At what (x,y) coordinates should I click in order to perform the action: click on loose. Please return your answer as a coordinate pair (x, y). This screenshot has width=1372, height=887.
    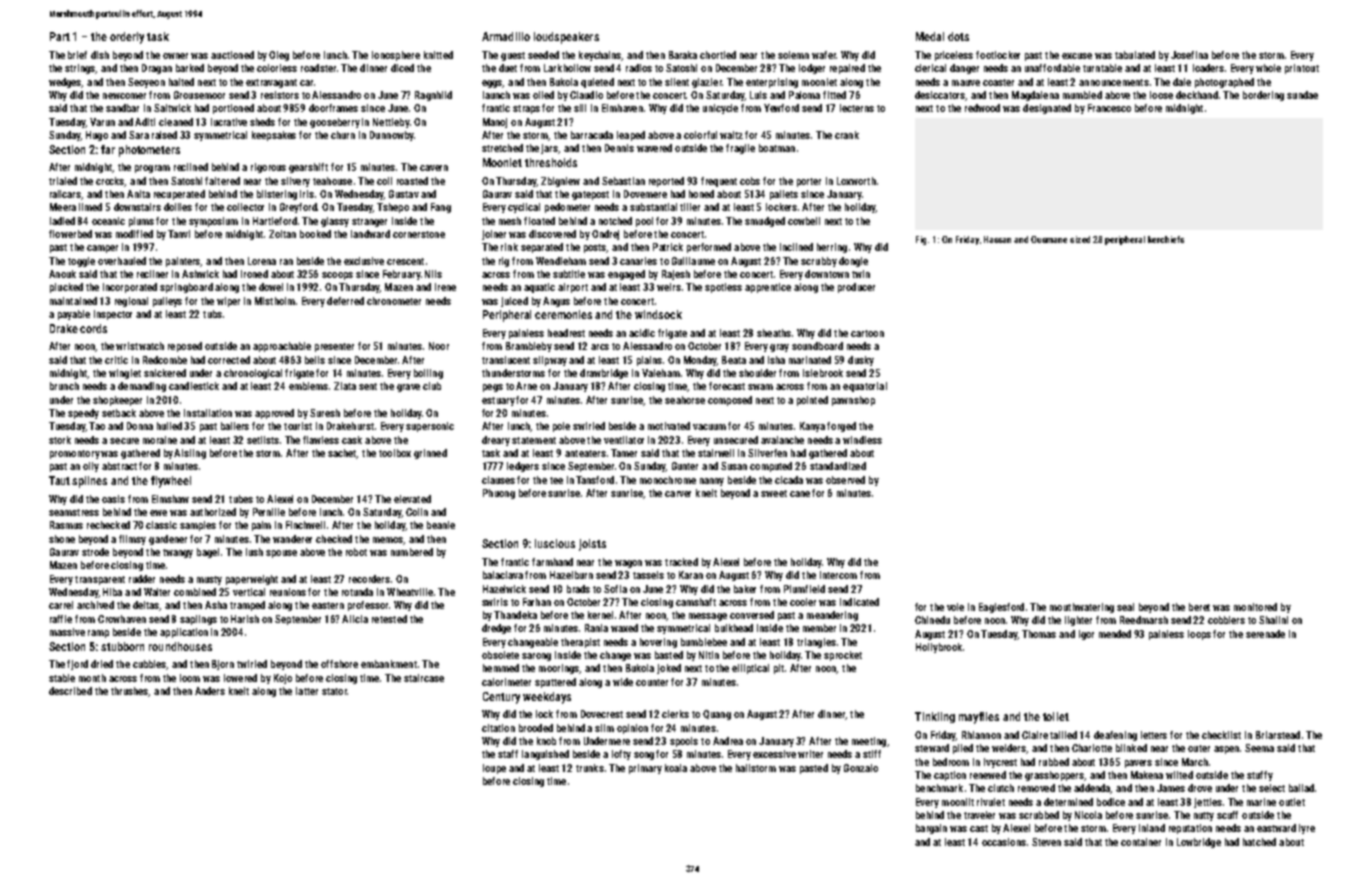
    Looking at the image, I should click on (1161, 95).
